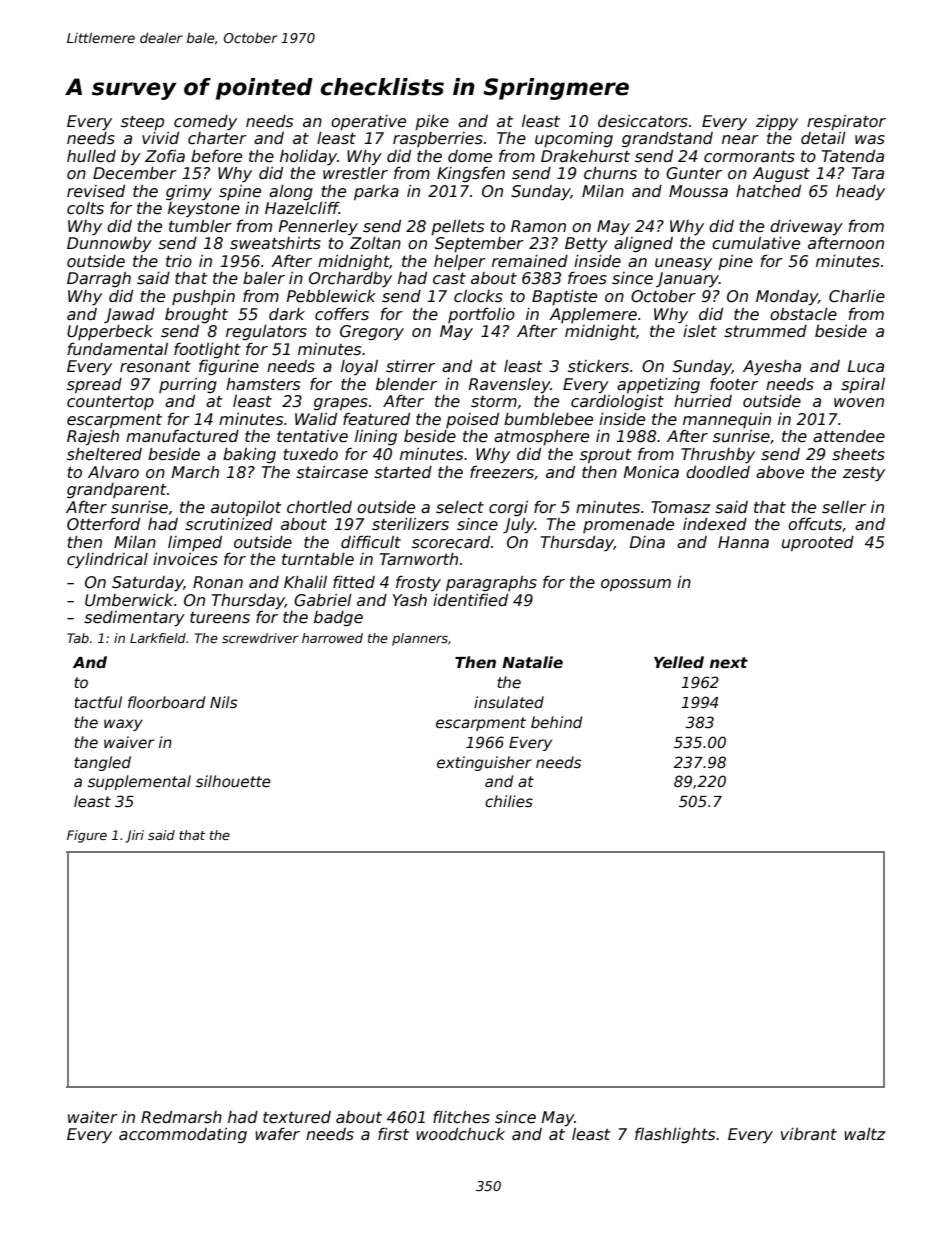 The height and width of the document is (1233, 952). I want to click on Jiri, so click(134, 836).
